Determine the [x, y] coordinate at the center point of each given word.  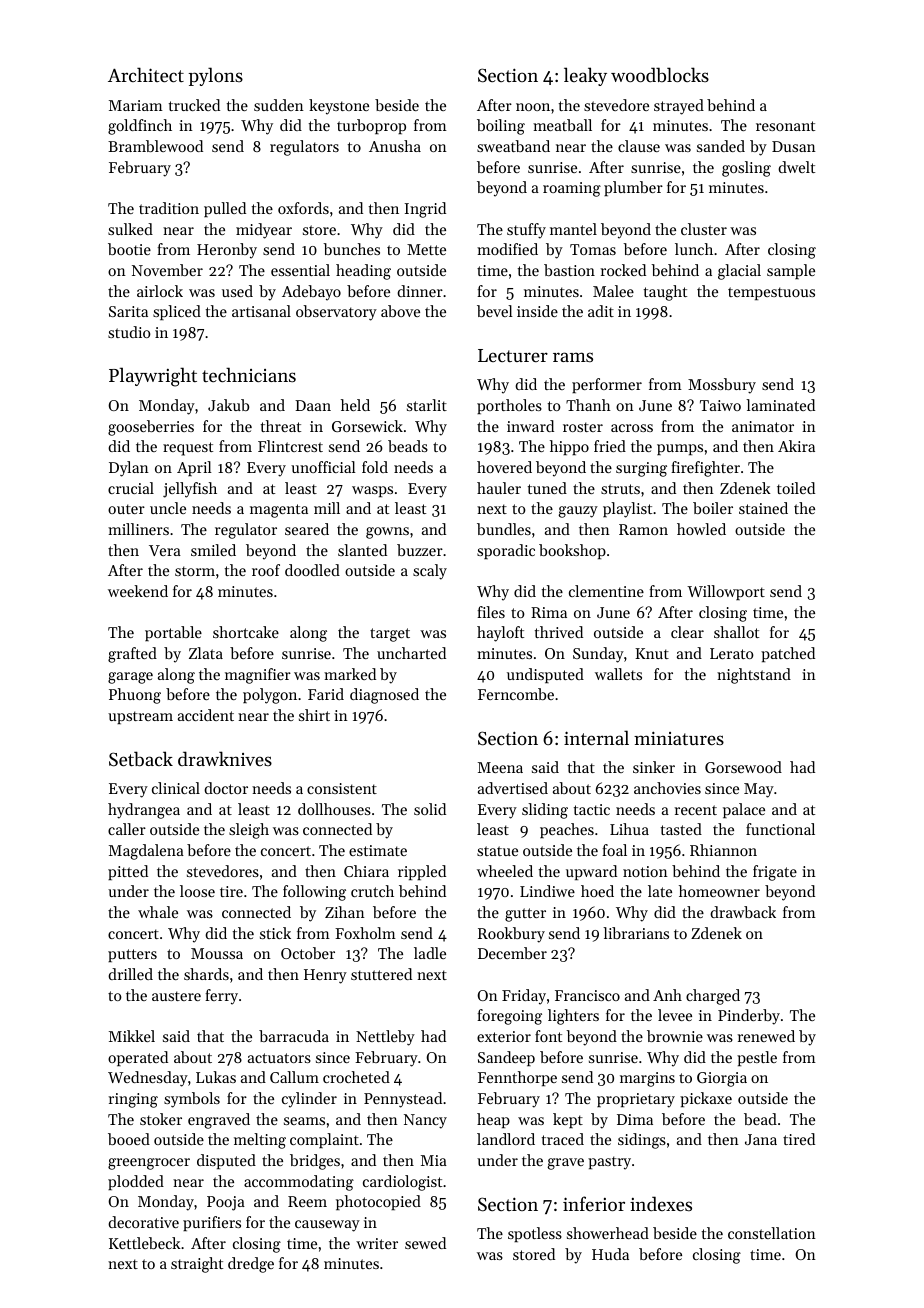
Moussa [217, 953]
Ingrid [425, 210]
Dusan [794, 146]
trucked [194, 105]
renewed [766, 1036]
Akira [796, 446]
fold [375, 467]
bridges [315, 1162]
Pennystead [403, 1100]
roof [266, 570]
